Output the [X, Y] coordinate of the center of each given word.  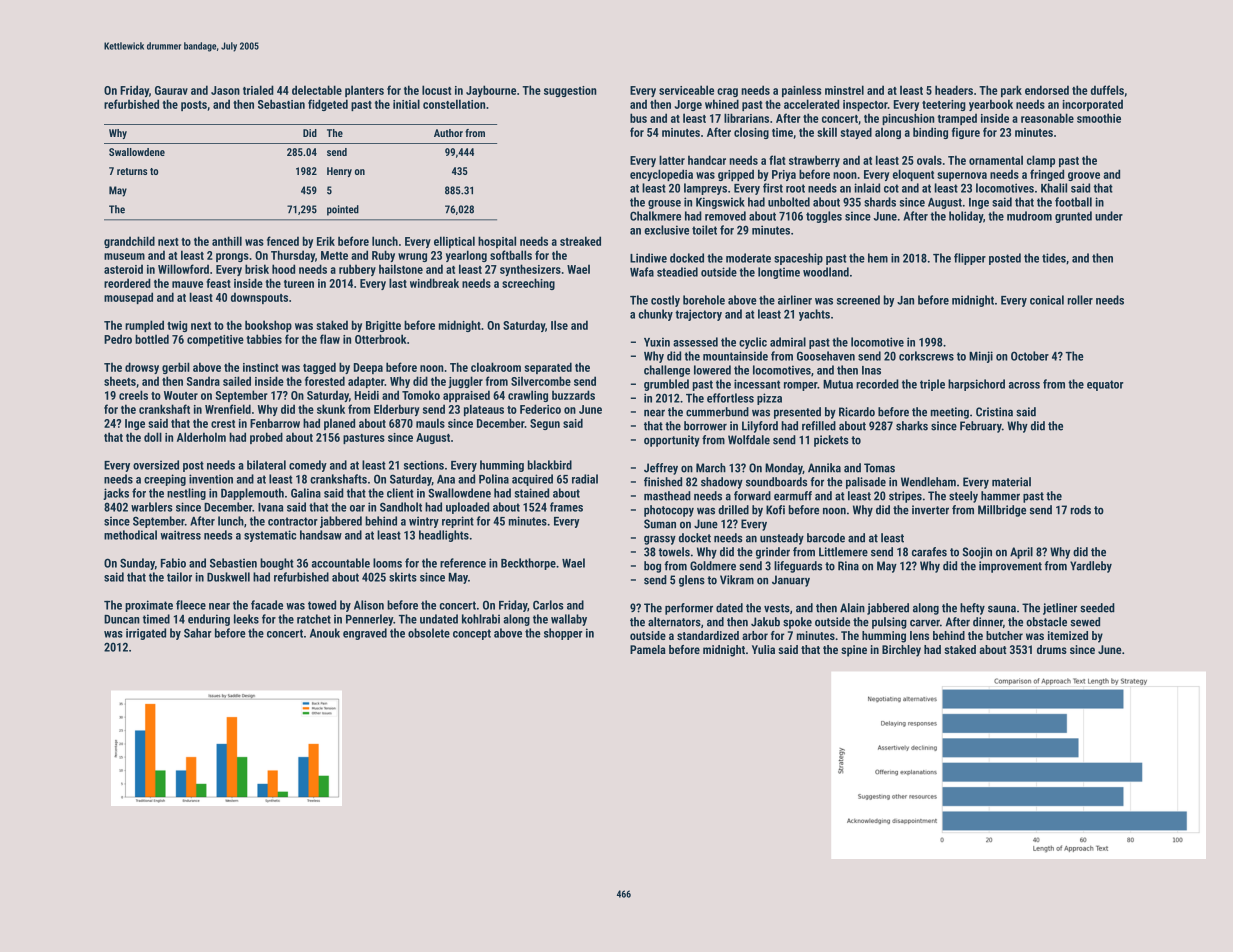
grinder [773, 553]
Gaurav [171, 90]
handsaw [321, 535]
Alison [369, 605]
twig [177, 326]
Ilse [559, 325]
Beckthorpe [528, 564]
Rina [848, 566]
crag [727, 92]
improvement [1010, 567]
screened [858, 300]
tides [1054, 258]
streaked [580, 241]
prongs [232, 257]
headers [954, 90]
